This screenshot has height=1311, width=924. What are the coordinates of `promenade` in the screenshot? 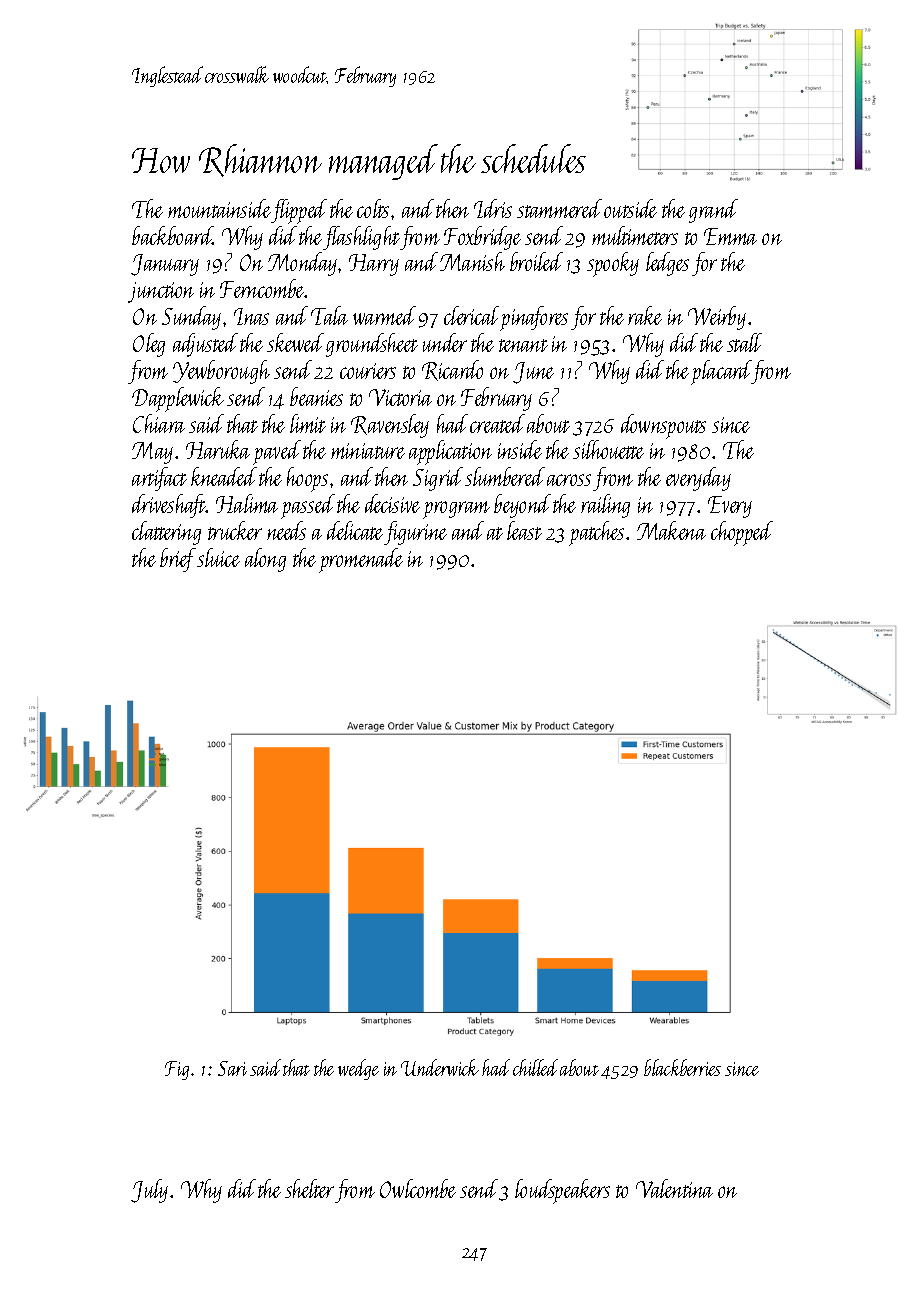 It's located at (361, 560).
